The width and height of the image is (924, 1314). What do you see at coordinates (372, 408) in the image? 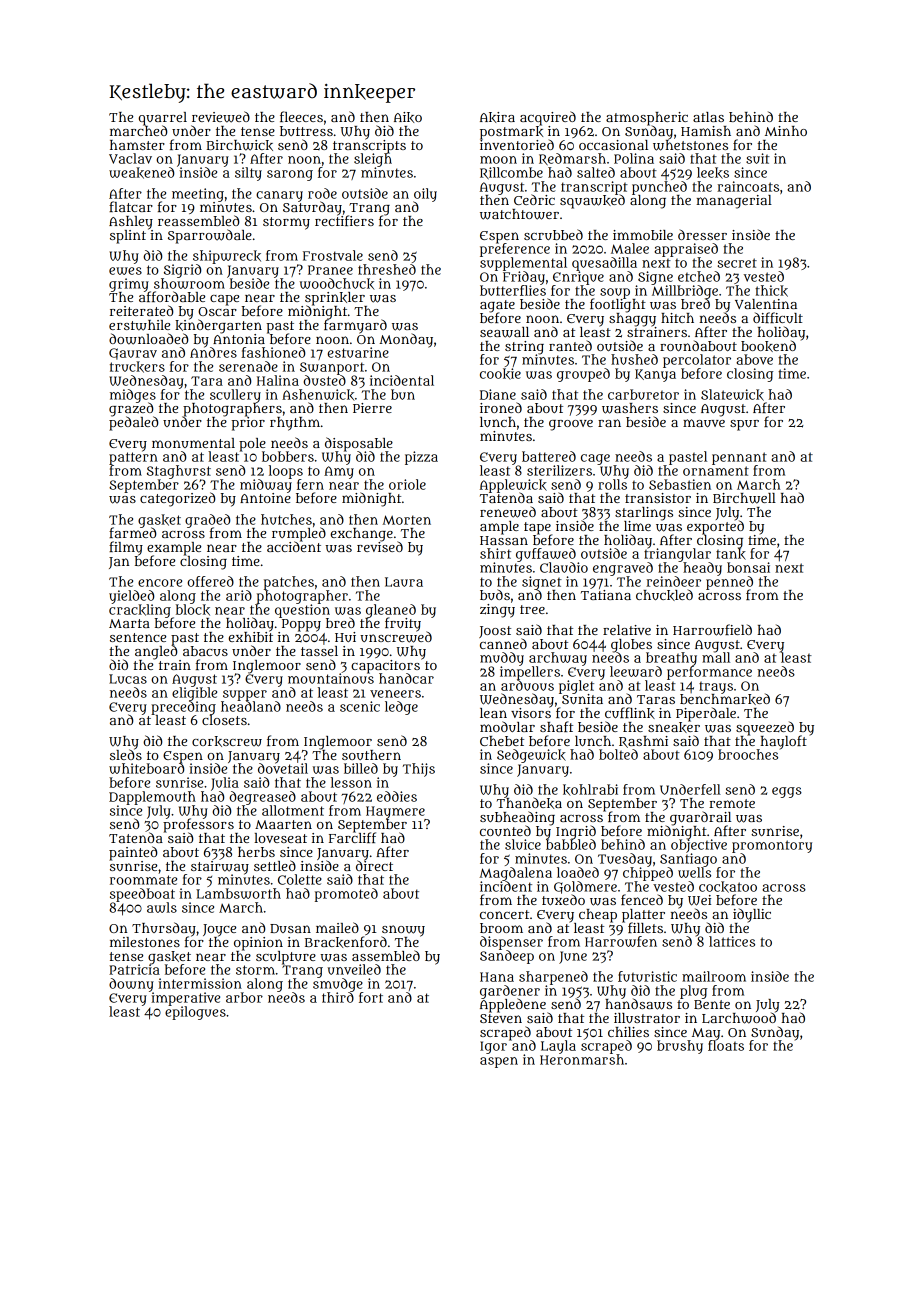
I see `Pierre` at bounding box center [372, 408].
